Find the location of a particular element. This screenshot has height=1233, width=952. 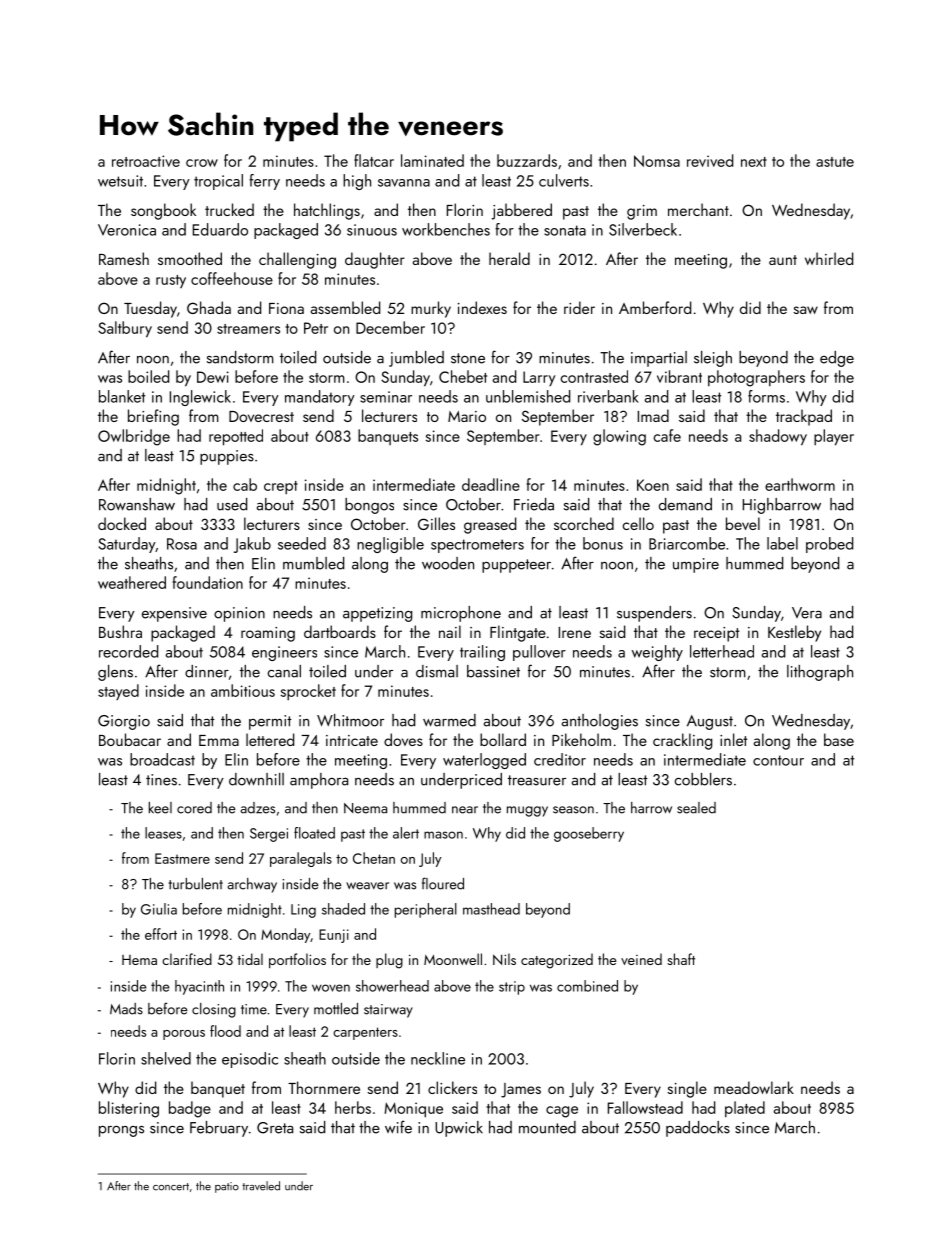

crow is located at coordinates (202, 163).
